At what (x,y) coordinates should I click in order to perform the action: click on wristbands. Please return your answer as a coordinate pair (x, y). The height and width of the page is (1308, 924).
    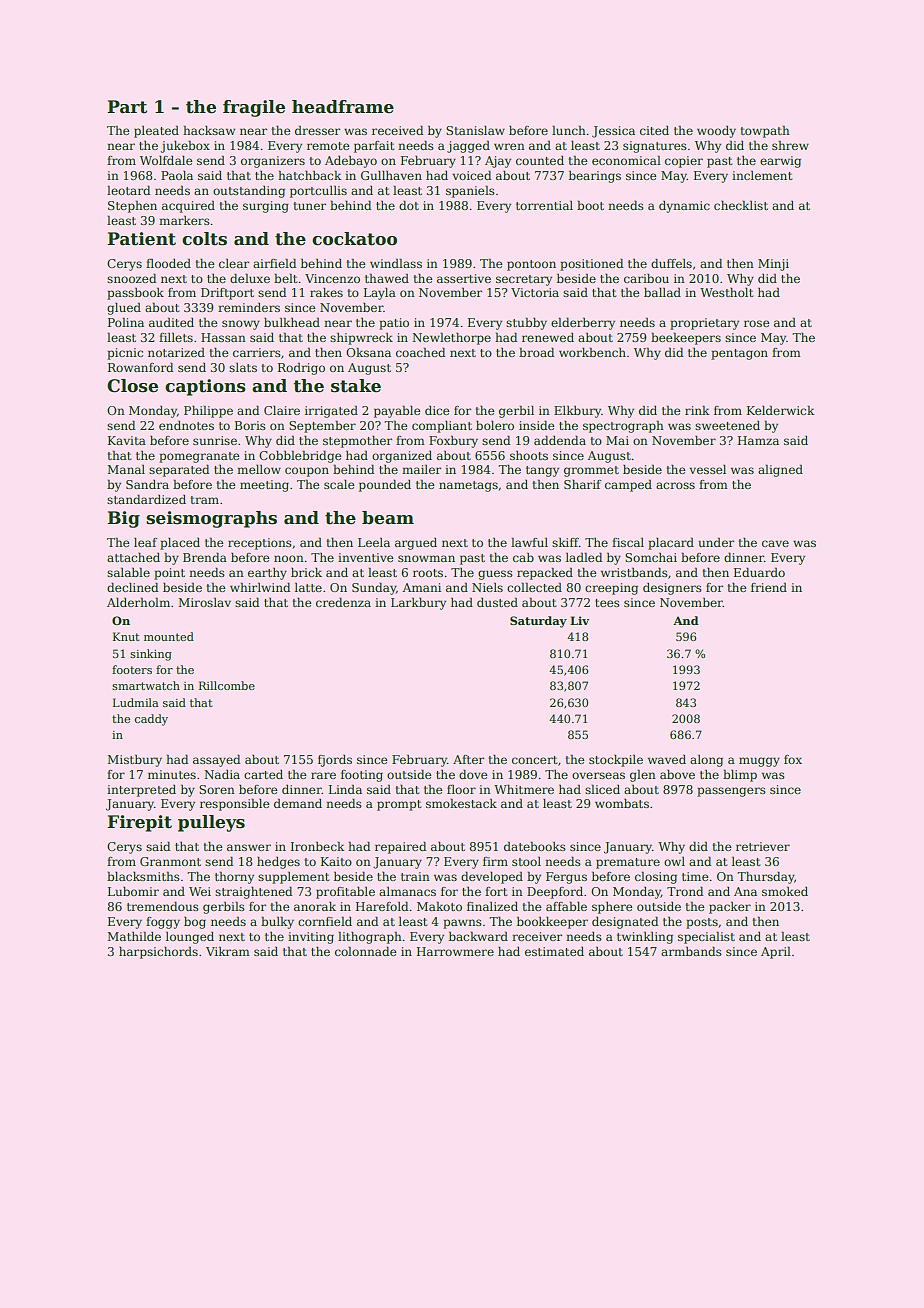
    Looking at the image, I should click on (634, 572).
